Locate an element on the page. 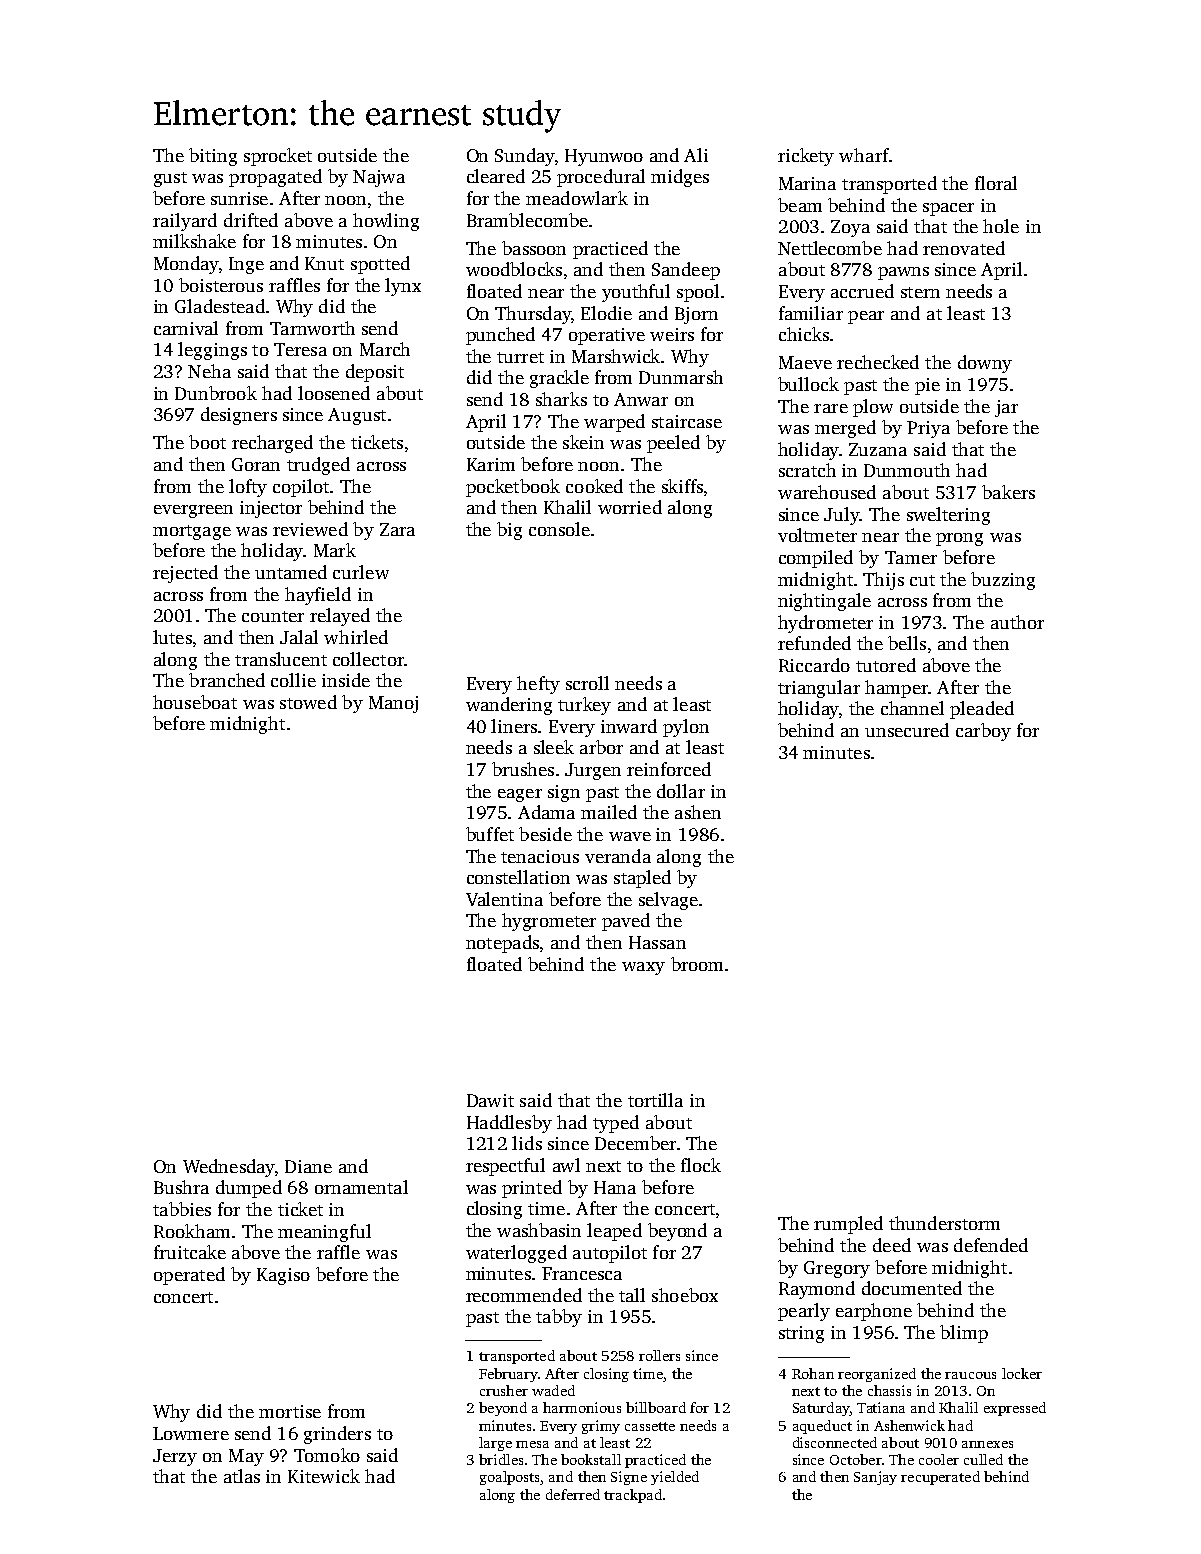 The width and height of the page is (1201, 1554). sharks is located at coordinates (561, 399).
